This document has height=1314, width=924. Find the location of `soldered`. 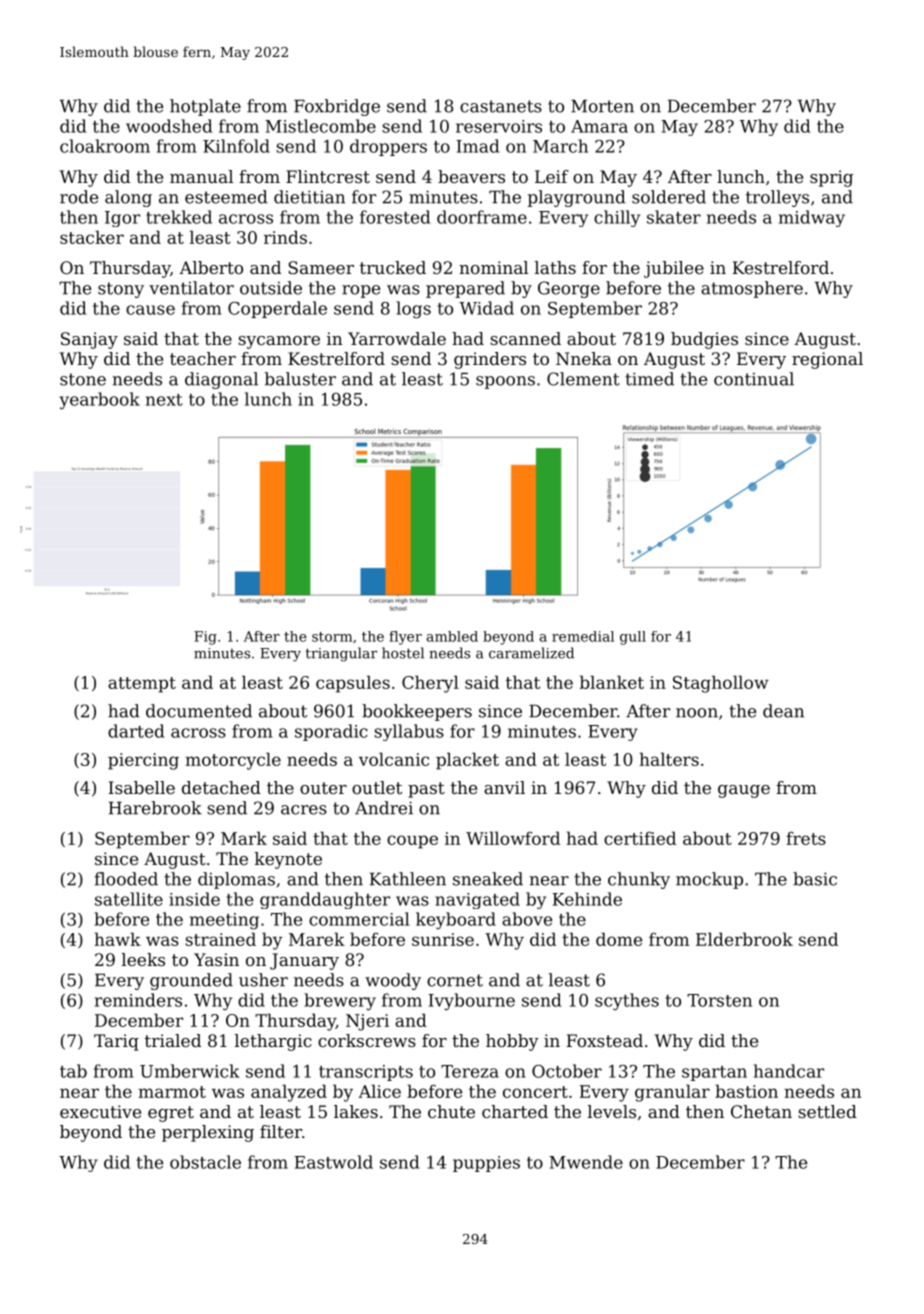

soldered is located at coordinates (669, 197).
